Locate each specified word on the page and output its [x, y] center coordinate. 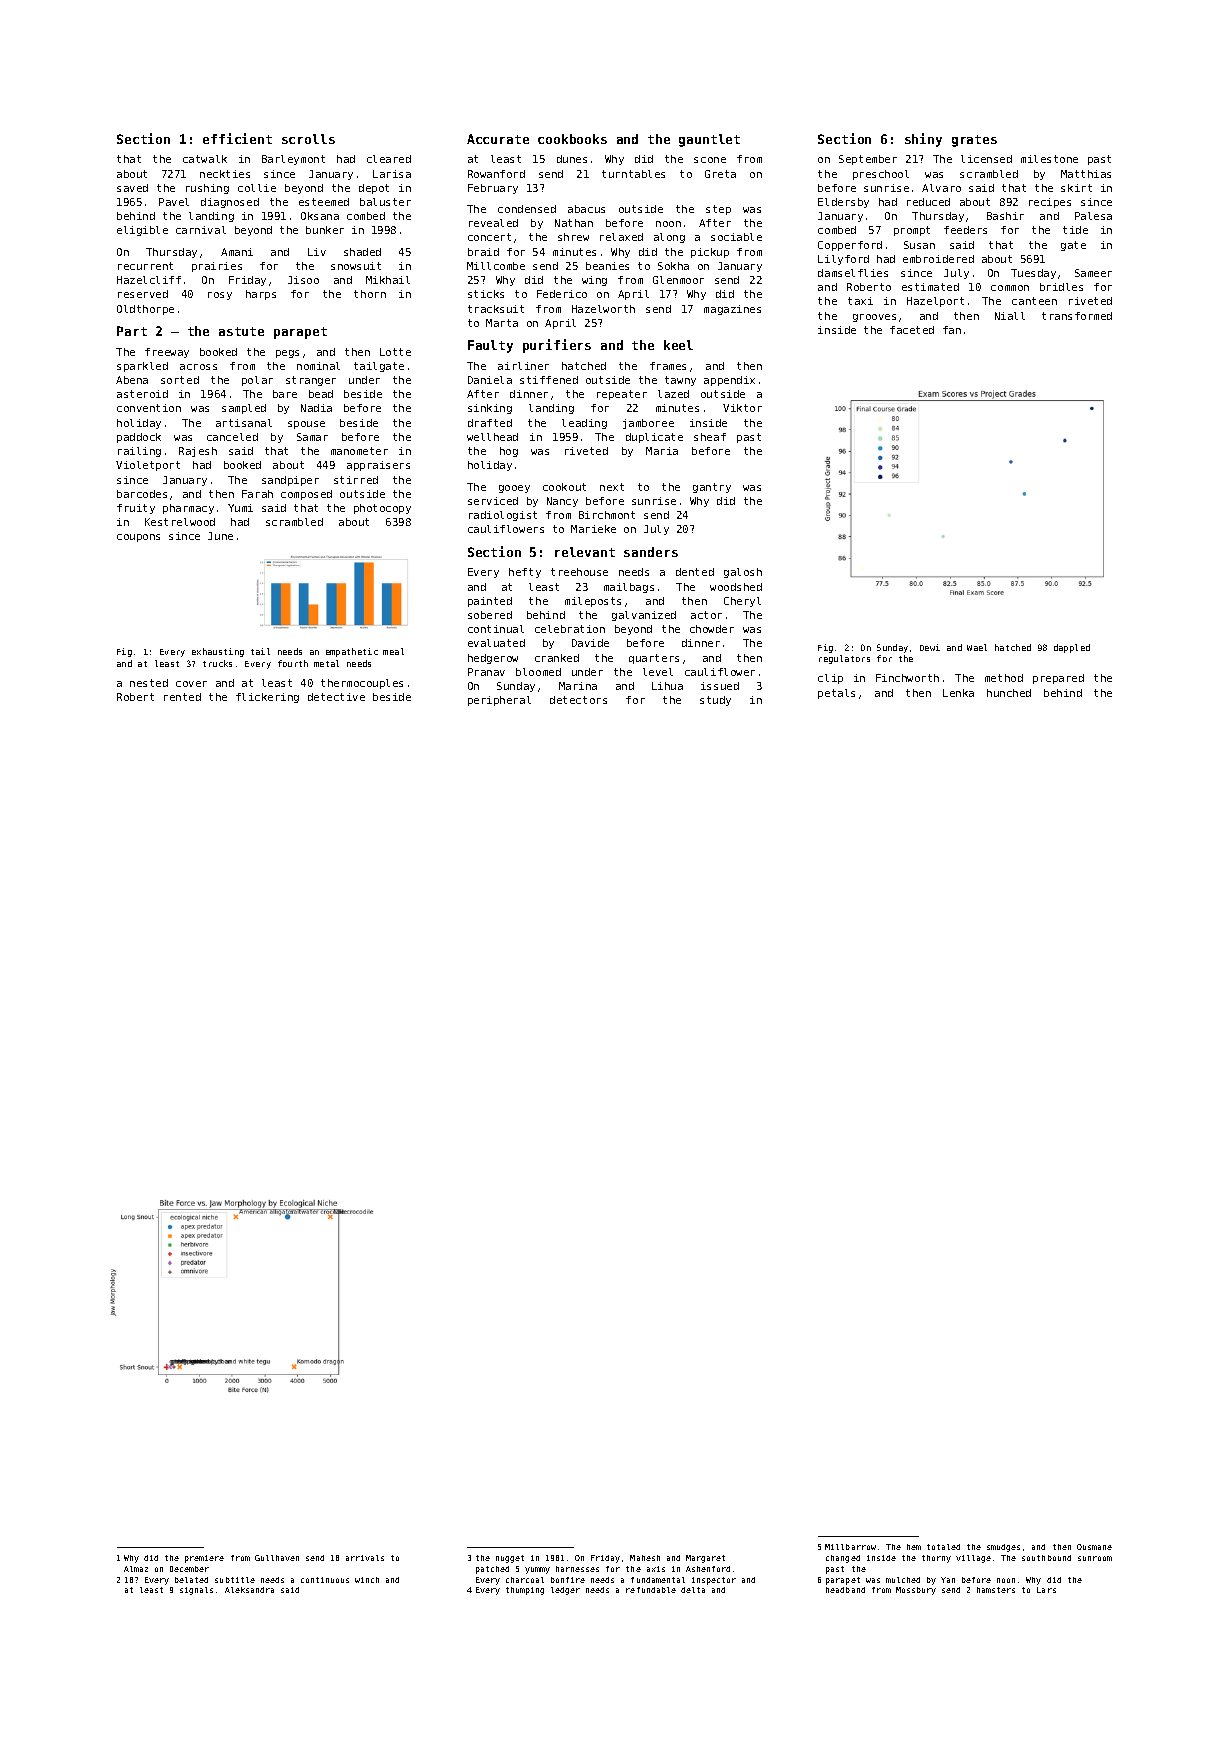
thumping [525, 1591]
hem [914, 1547]
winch [367, 1580]
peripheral [499, 701]
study [715, 701]
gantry [712, 488]
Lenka [958, 693]
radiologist [503, 516]
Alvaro [941, 188]
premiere [204, 1559]
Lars [1046, 1590]
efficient [237, 138]
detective [336, 697]
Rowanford [496, 174]
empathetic [352, 652]
